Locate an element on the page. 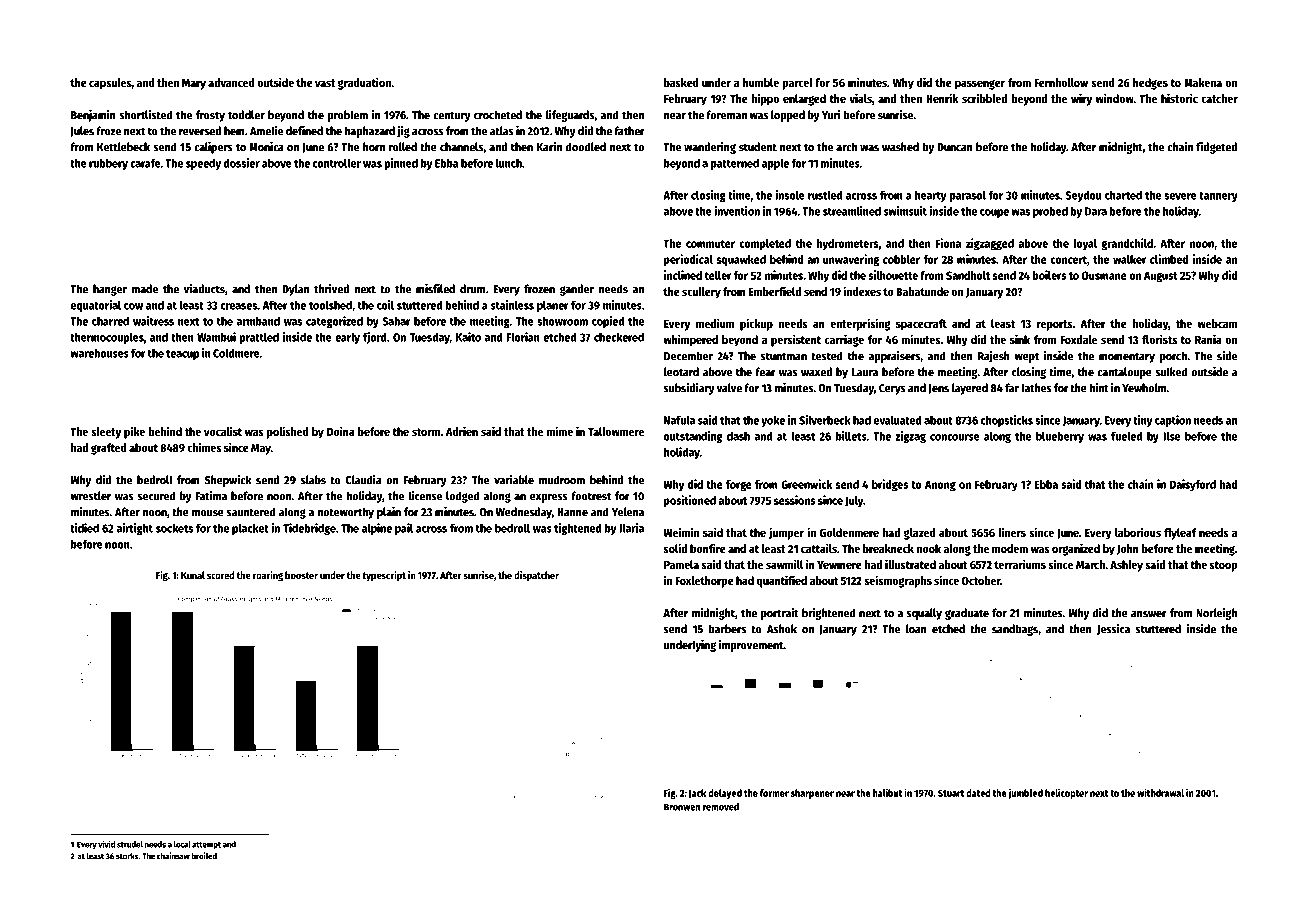 The width and height of the image is (1308, 924). laborious is located at coordinates (1138, 532).
